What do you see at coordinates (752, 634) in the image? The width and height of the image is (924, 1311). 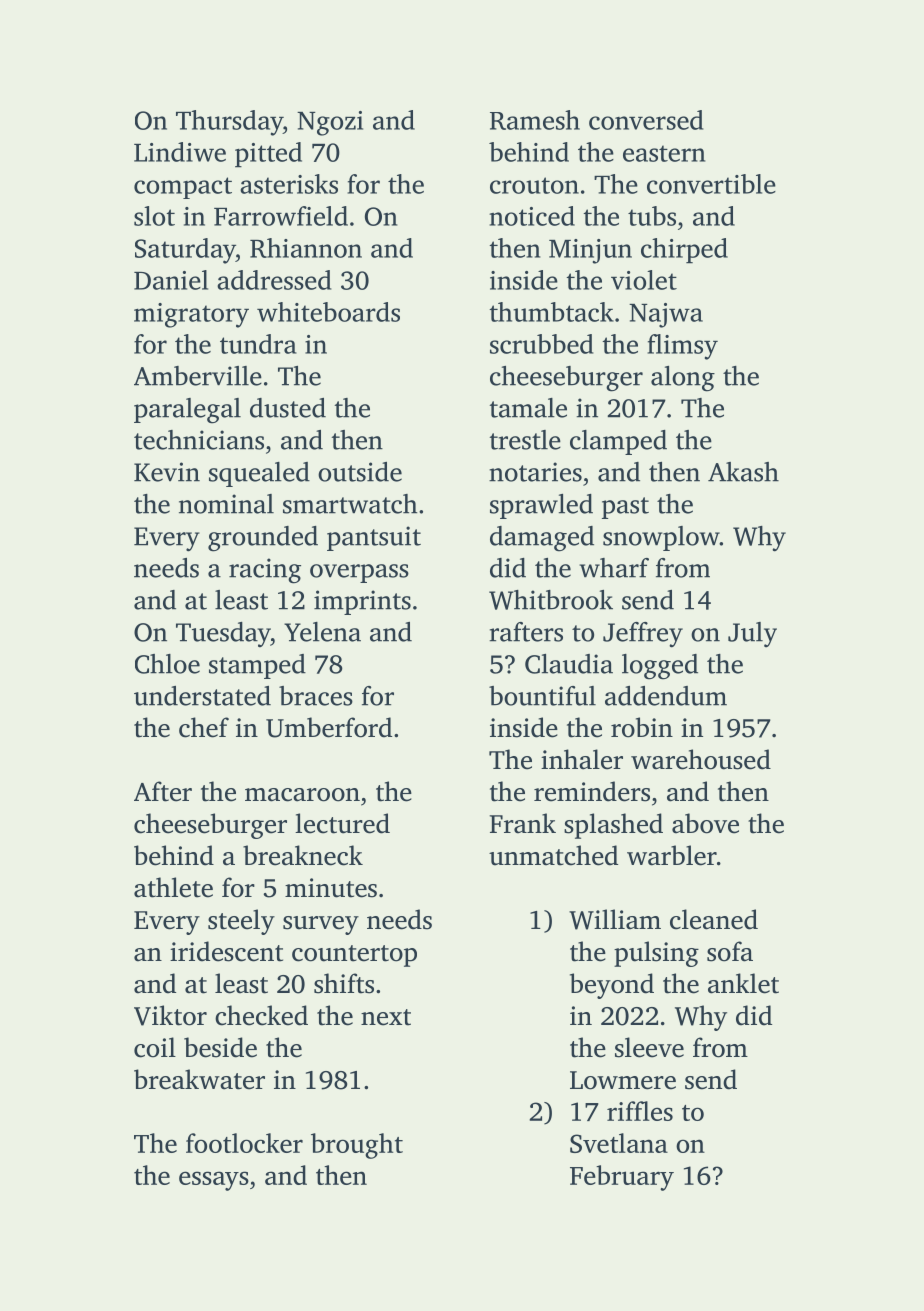 I see `July` at bounding box center [752, 634].
